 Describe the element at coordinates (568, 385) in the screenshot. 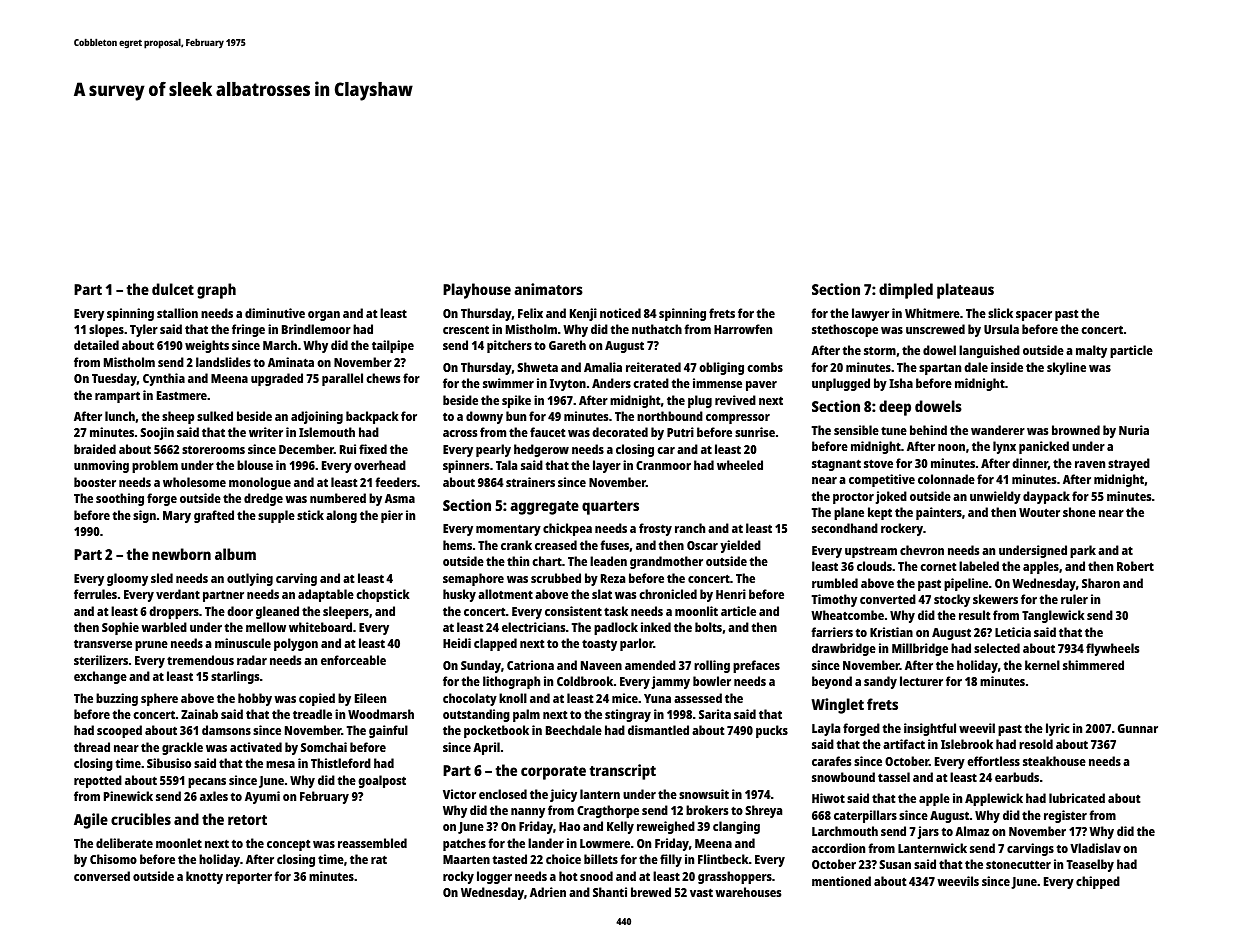

I see `Ivyton` at that location.
